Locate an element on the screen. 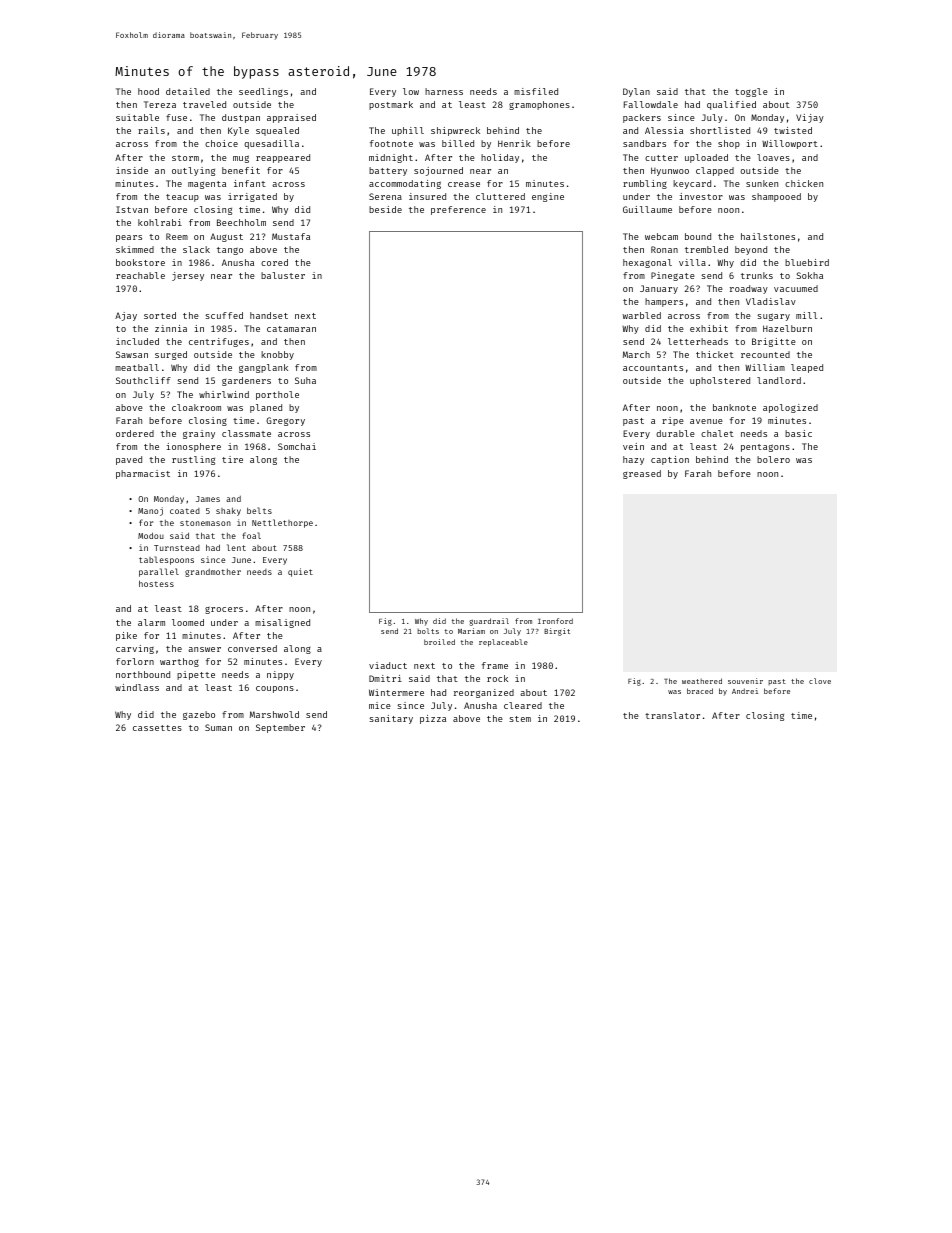 Image resolution: width=952 pixels, height=1233 pixels. guardrail is located at coordinates (489, 622).
